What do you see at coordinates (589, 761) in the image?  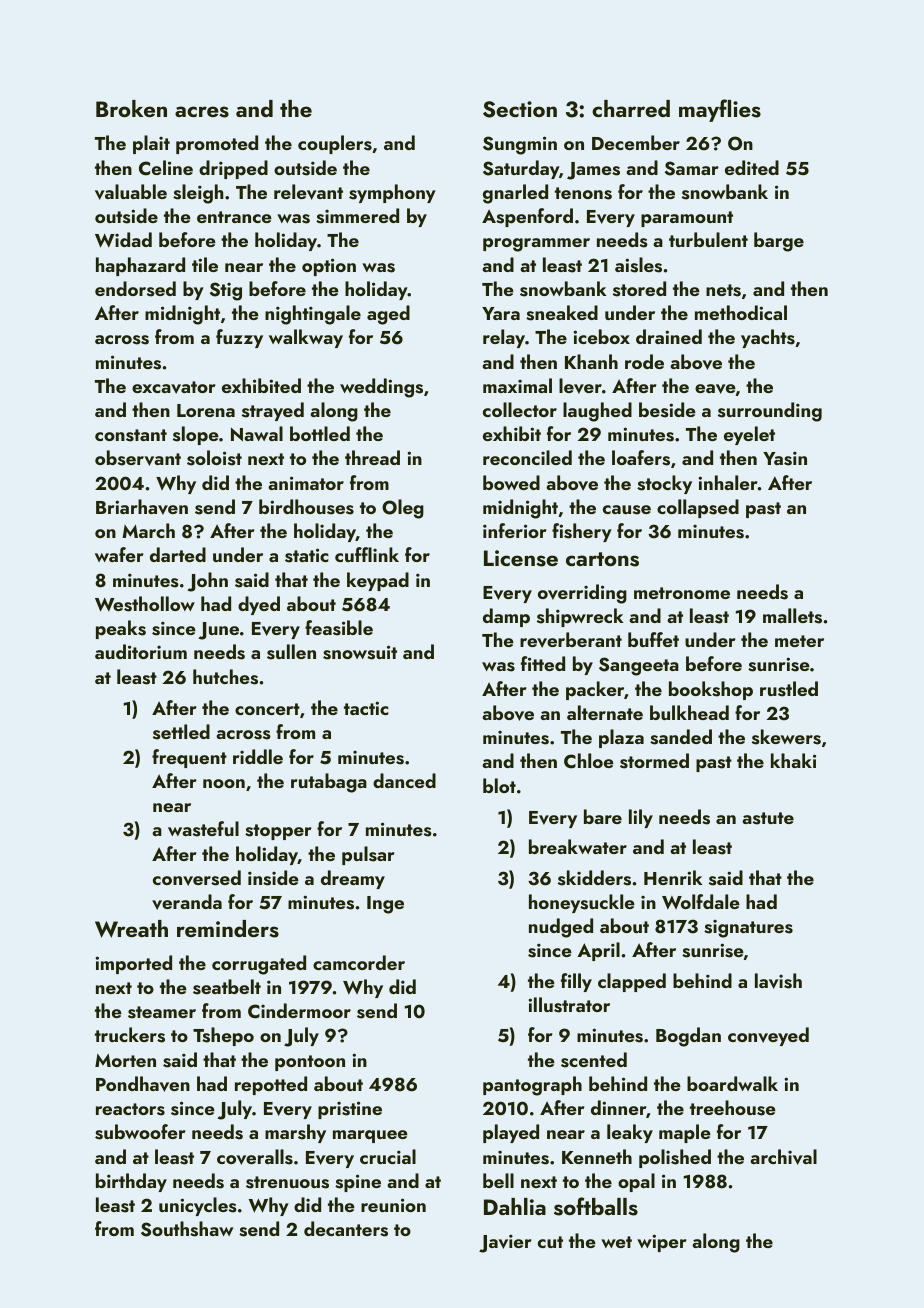 I see `Chloe` at bounding box center [589, 761].
